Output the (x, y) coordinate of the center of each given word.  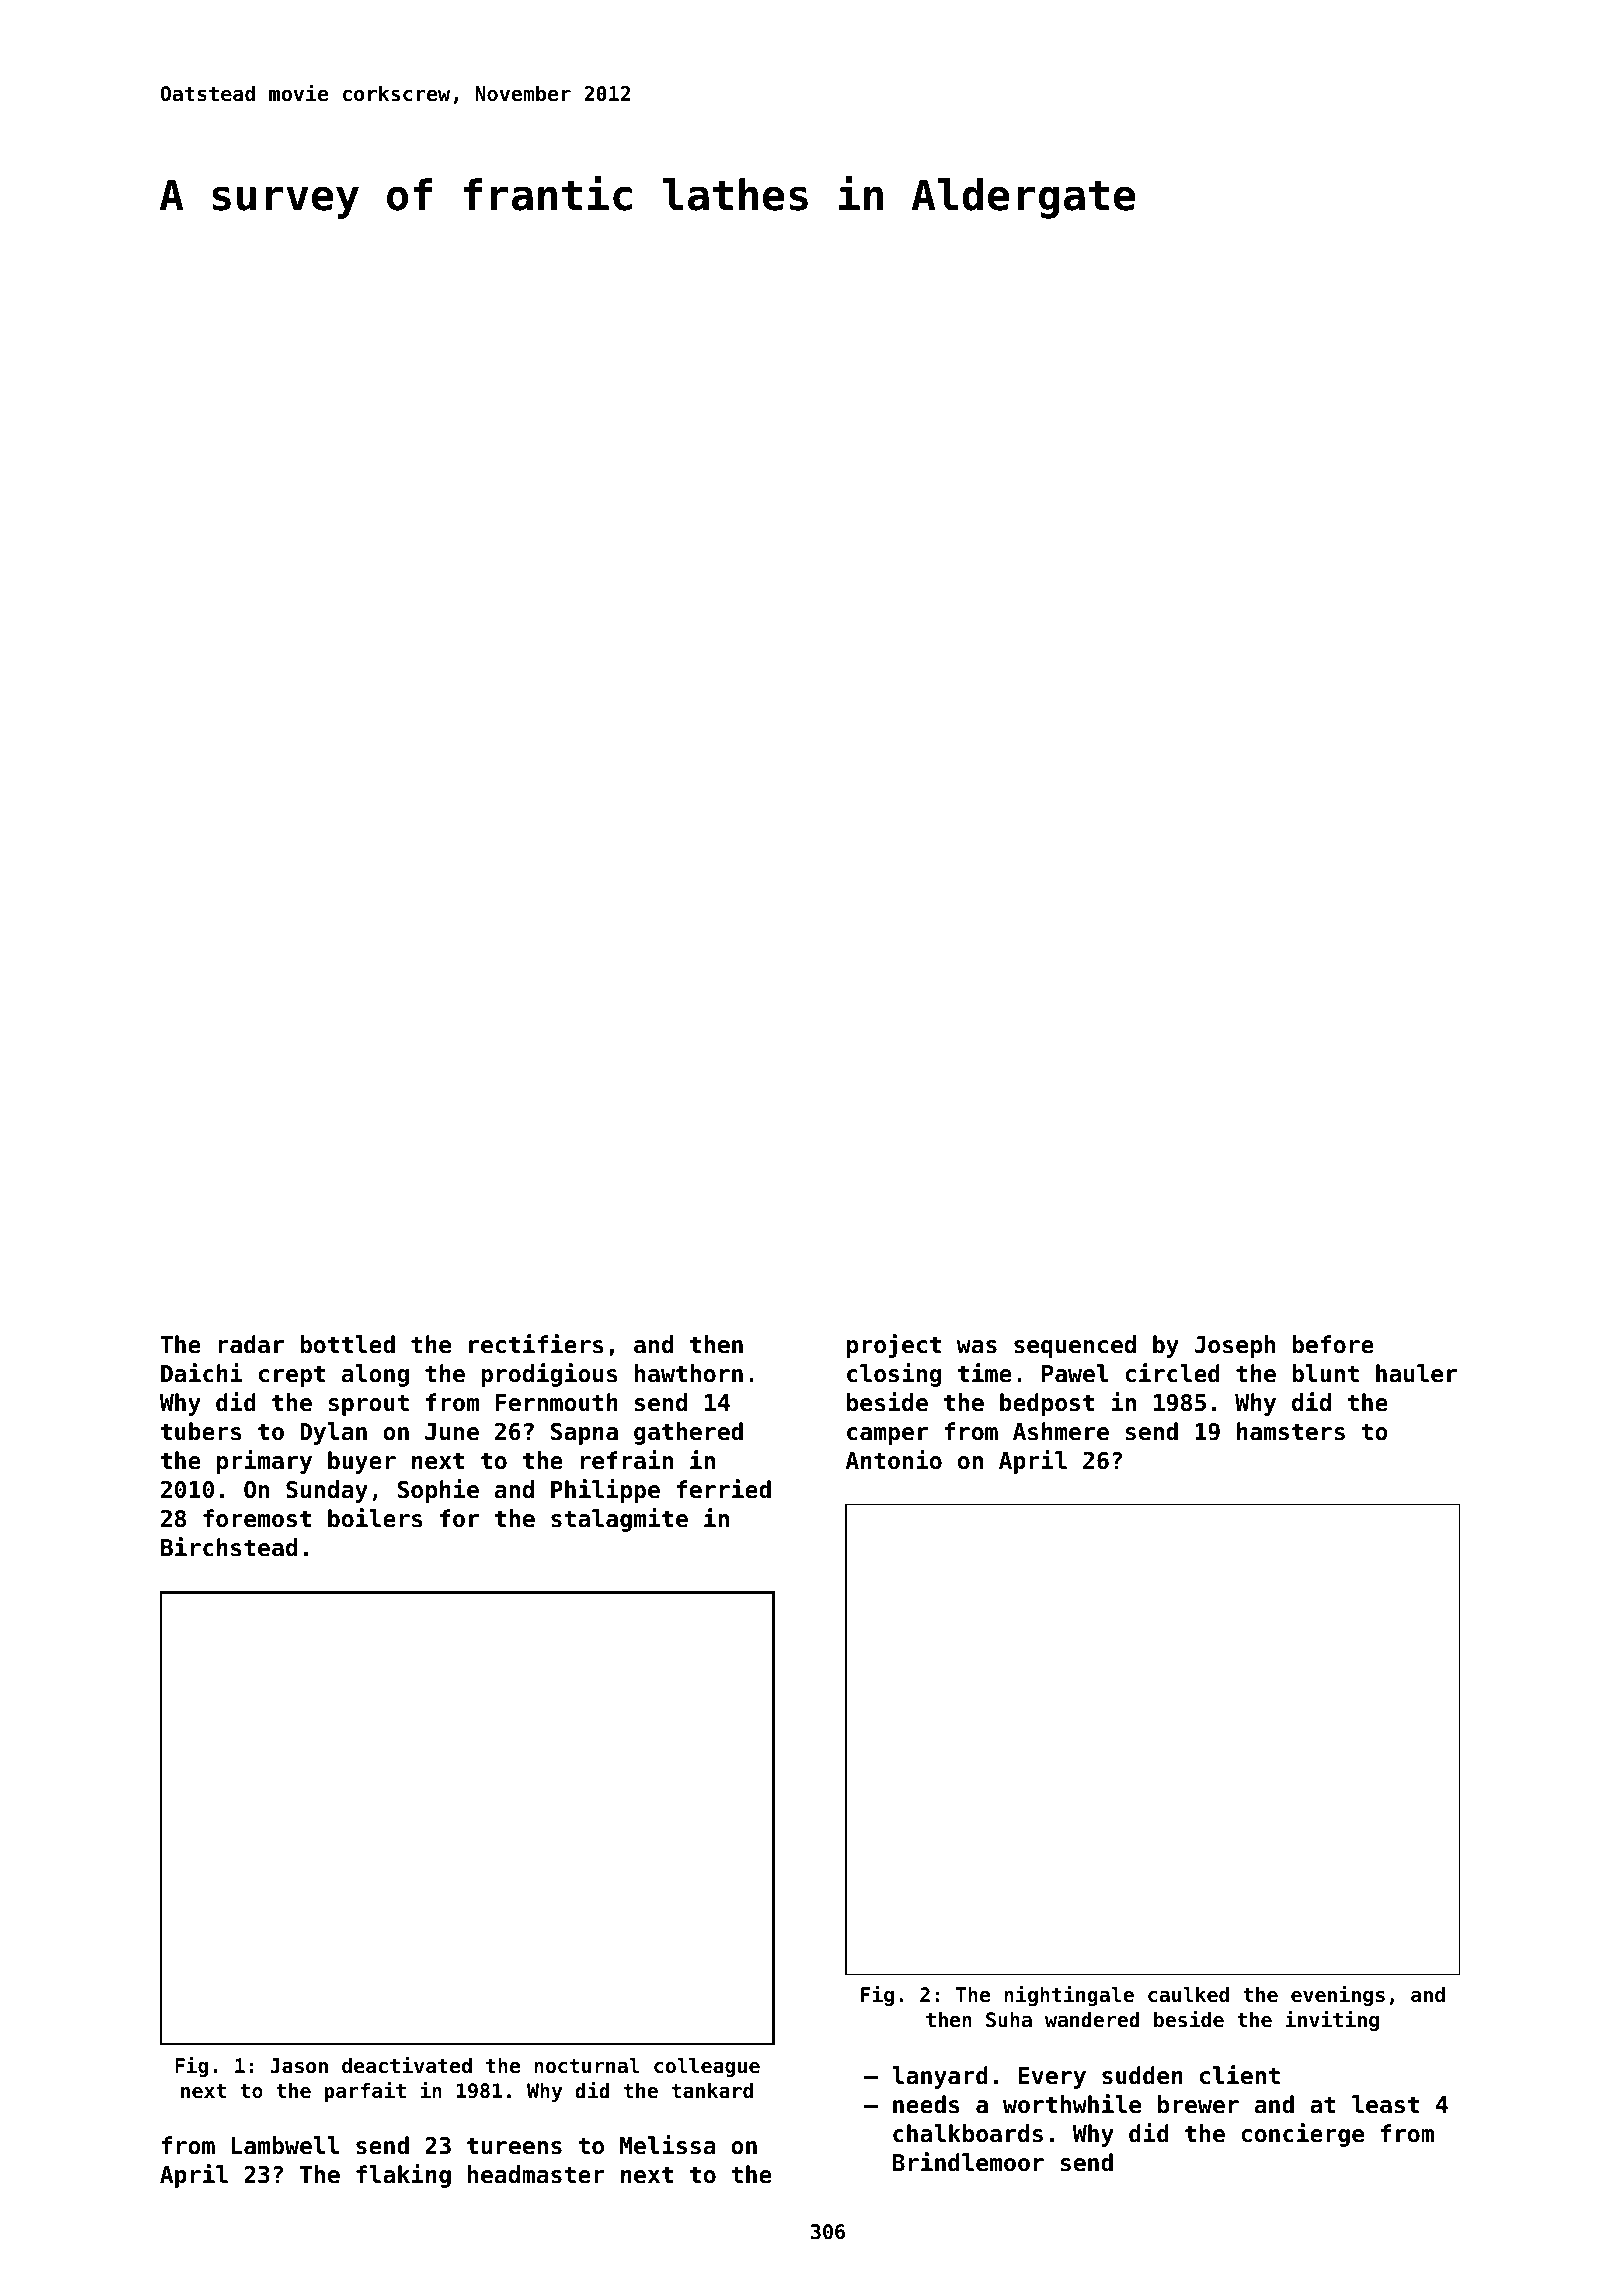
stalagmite (619, 1520)
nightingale (1069, 1996)
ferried (724, 1489)
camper (887, 1436)
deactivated (407, 2065)
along (375, 1375)
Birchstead (229, 1547)
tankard (712, 2091)
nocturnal (587, 2066)
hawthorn (689, 1373)
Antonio (894, 1460)
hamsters (1291, 1431)
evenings (1338, 1996)
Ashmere (1061, 1431)
